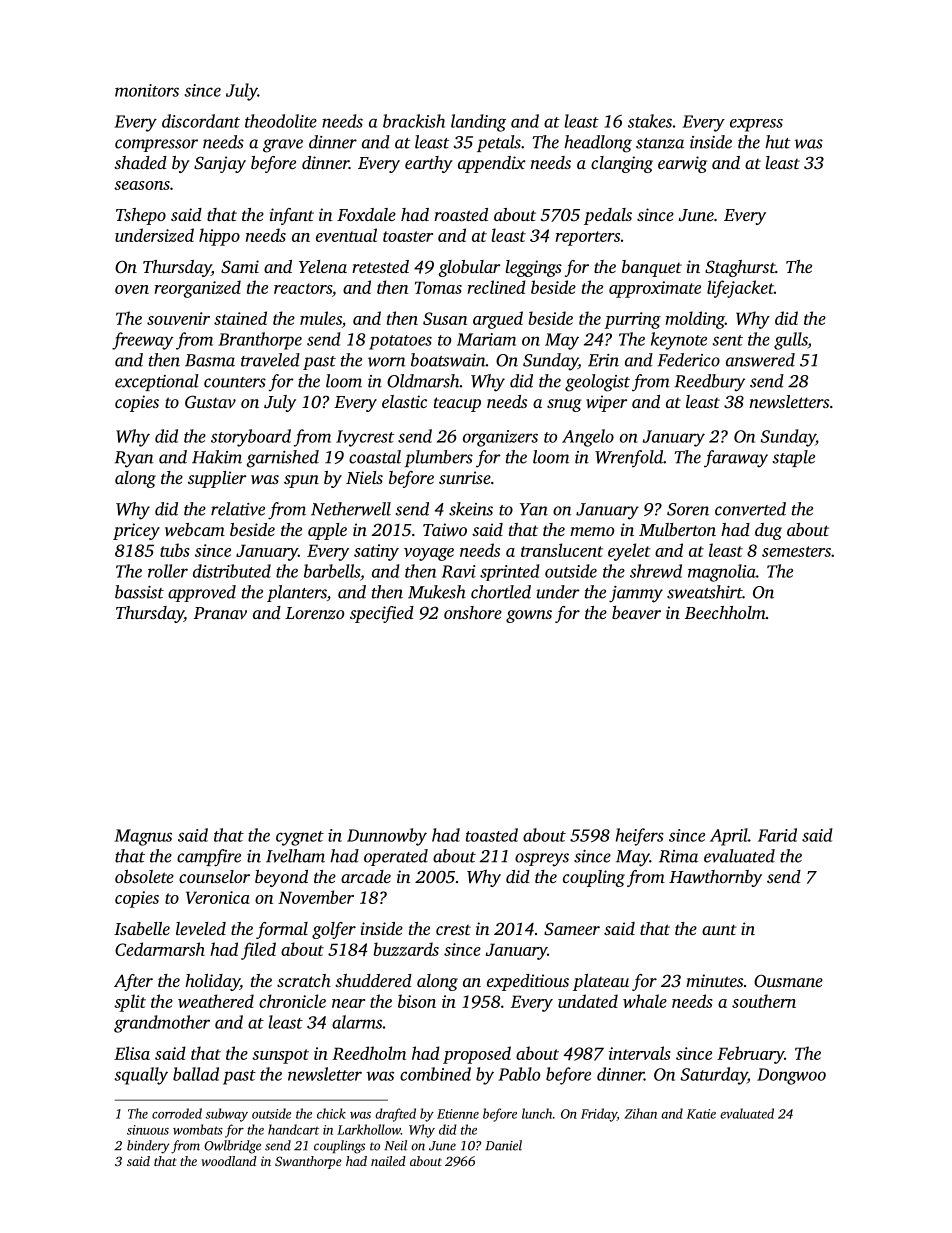  Describe the element at coordinates (314, 613) in the screenshot. I see `Lorenzo` at that location.
